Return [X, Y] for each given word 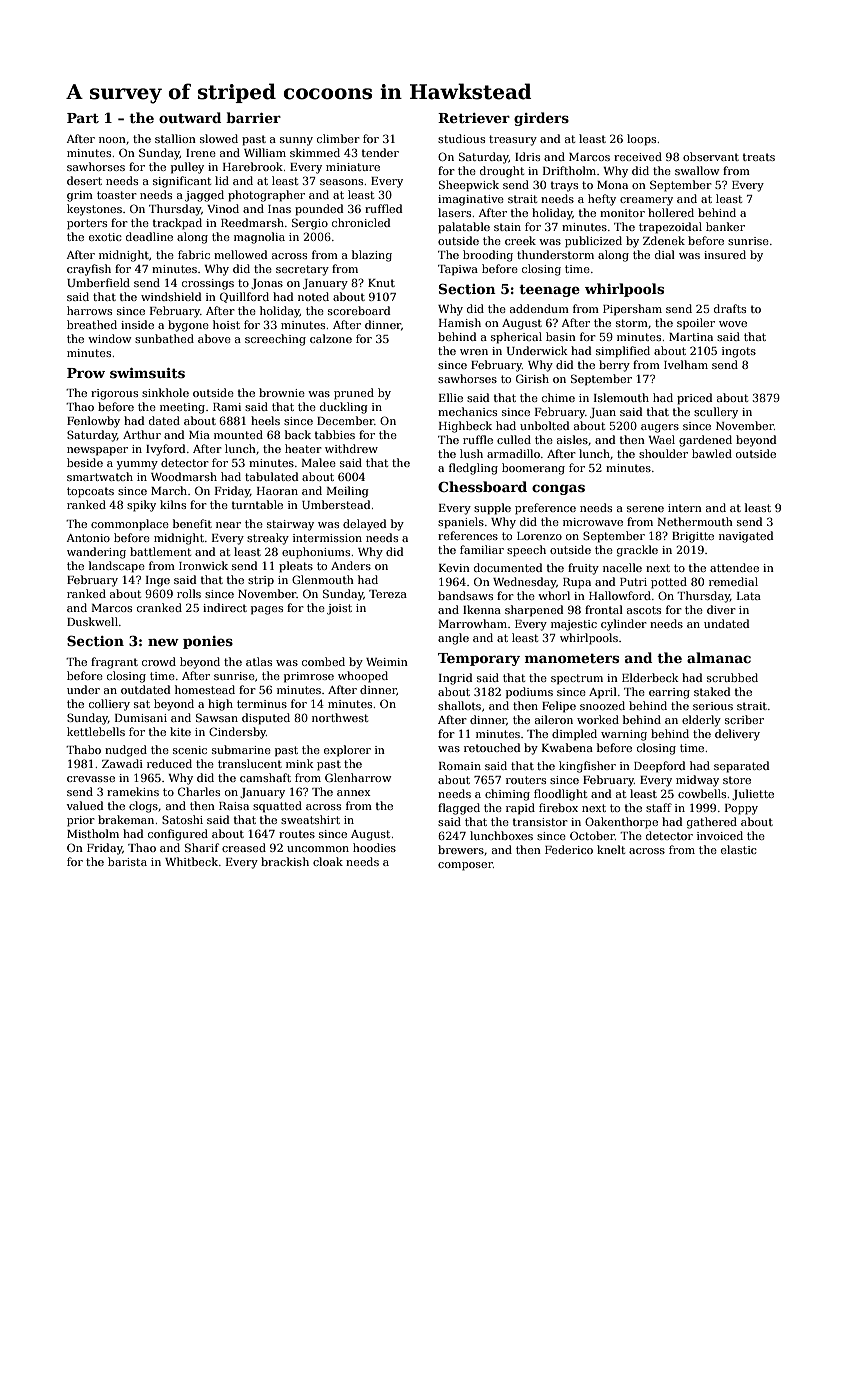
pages [267, 610]
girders [541, 119]
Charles [199, 791]
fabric [194, 254]
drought [502, 172]
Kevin [454, 568]
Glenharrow [358, 777]
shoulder [663, 453]
